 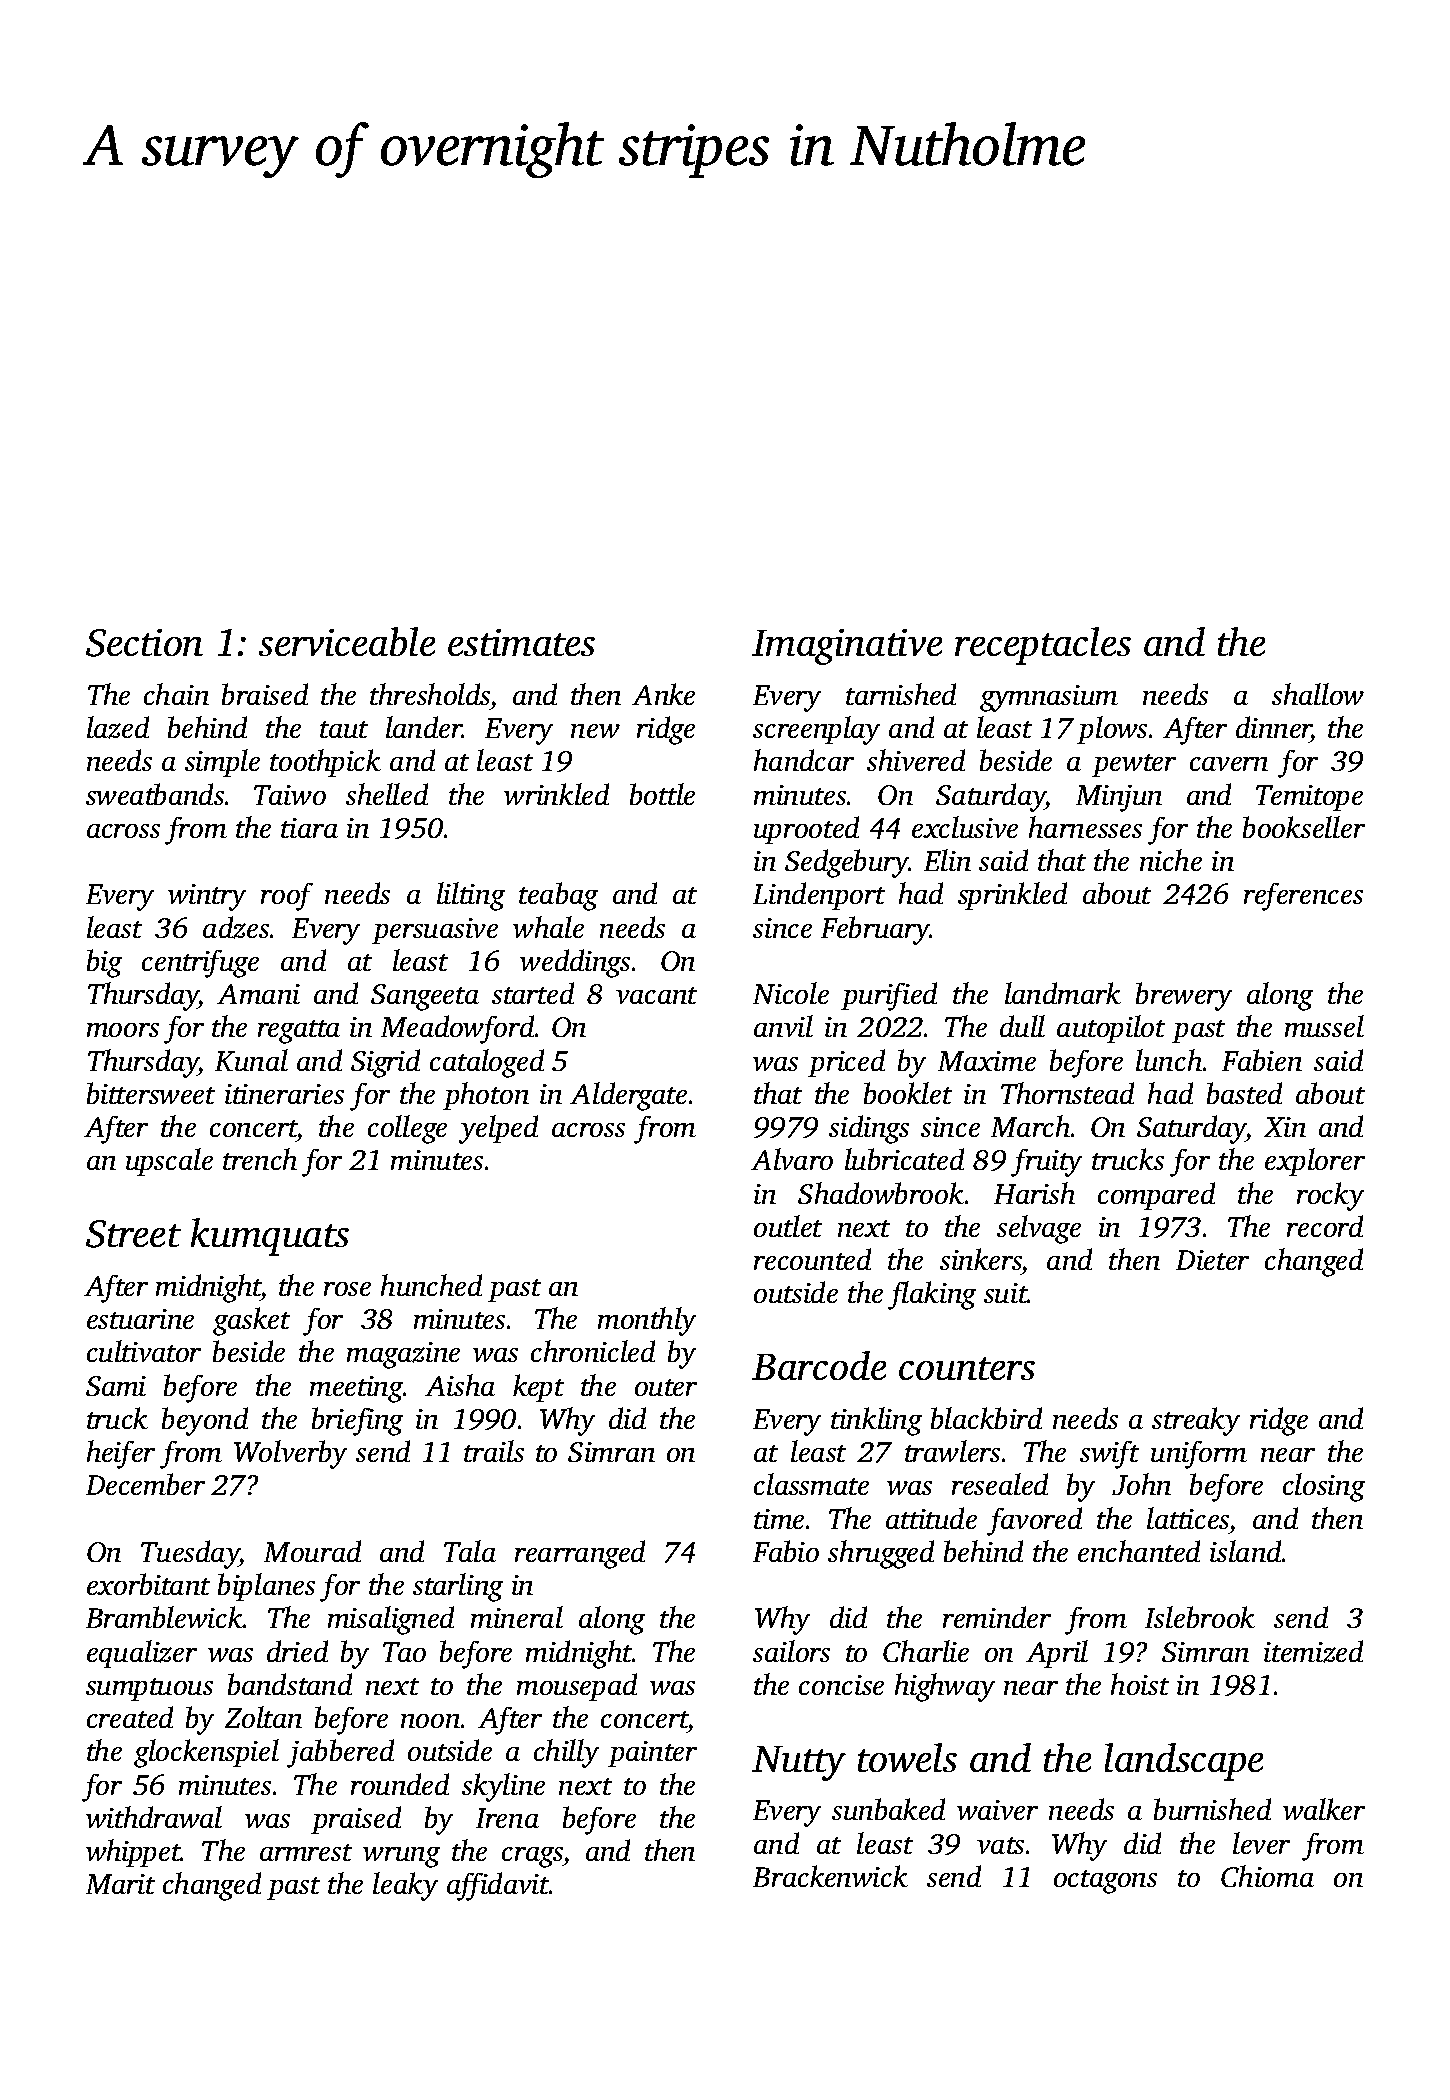 I want to click on Imaginative, so click(x=847, y=647).
